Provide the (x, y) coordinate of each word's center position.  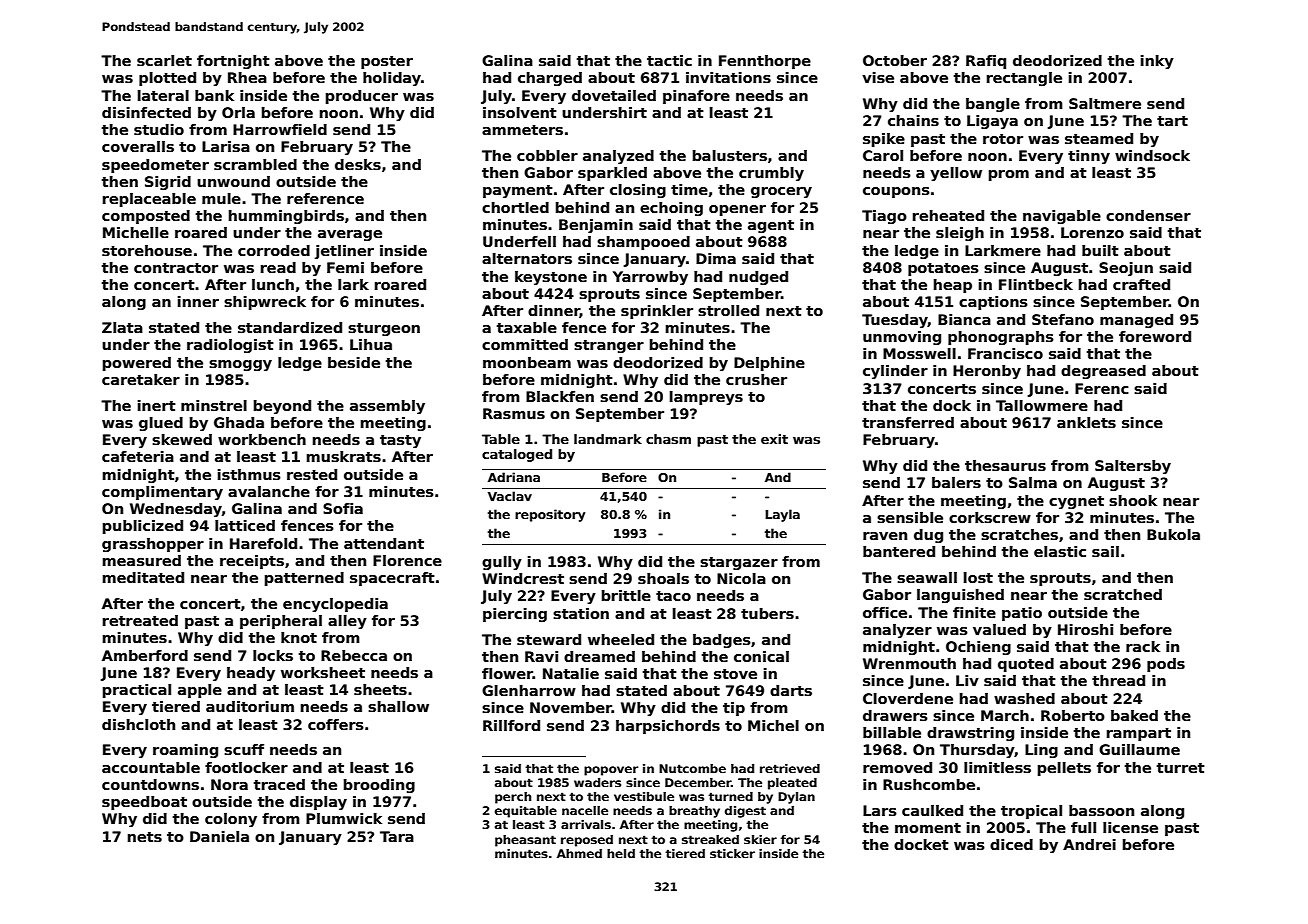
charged (550, 79)
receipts (252, 562)
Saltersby (1133, 467)
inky (1157, 62)
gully (502, 563)
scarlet (164, 60)
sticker (732, 853)
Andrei (1089, 844)
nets (145, 837)
